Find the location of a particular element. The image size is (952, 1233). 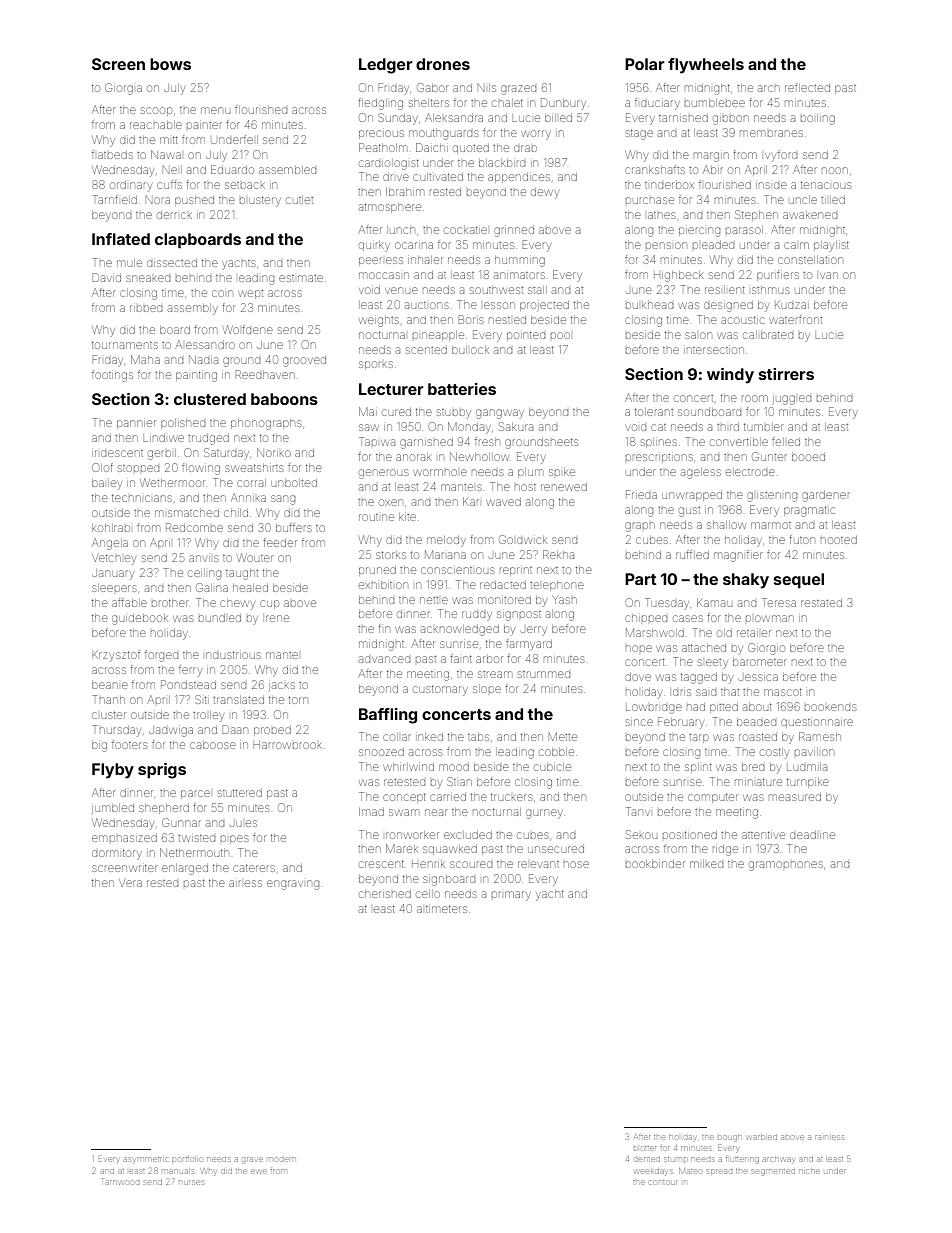

primary is located at coordinates (511, 896).
